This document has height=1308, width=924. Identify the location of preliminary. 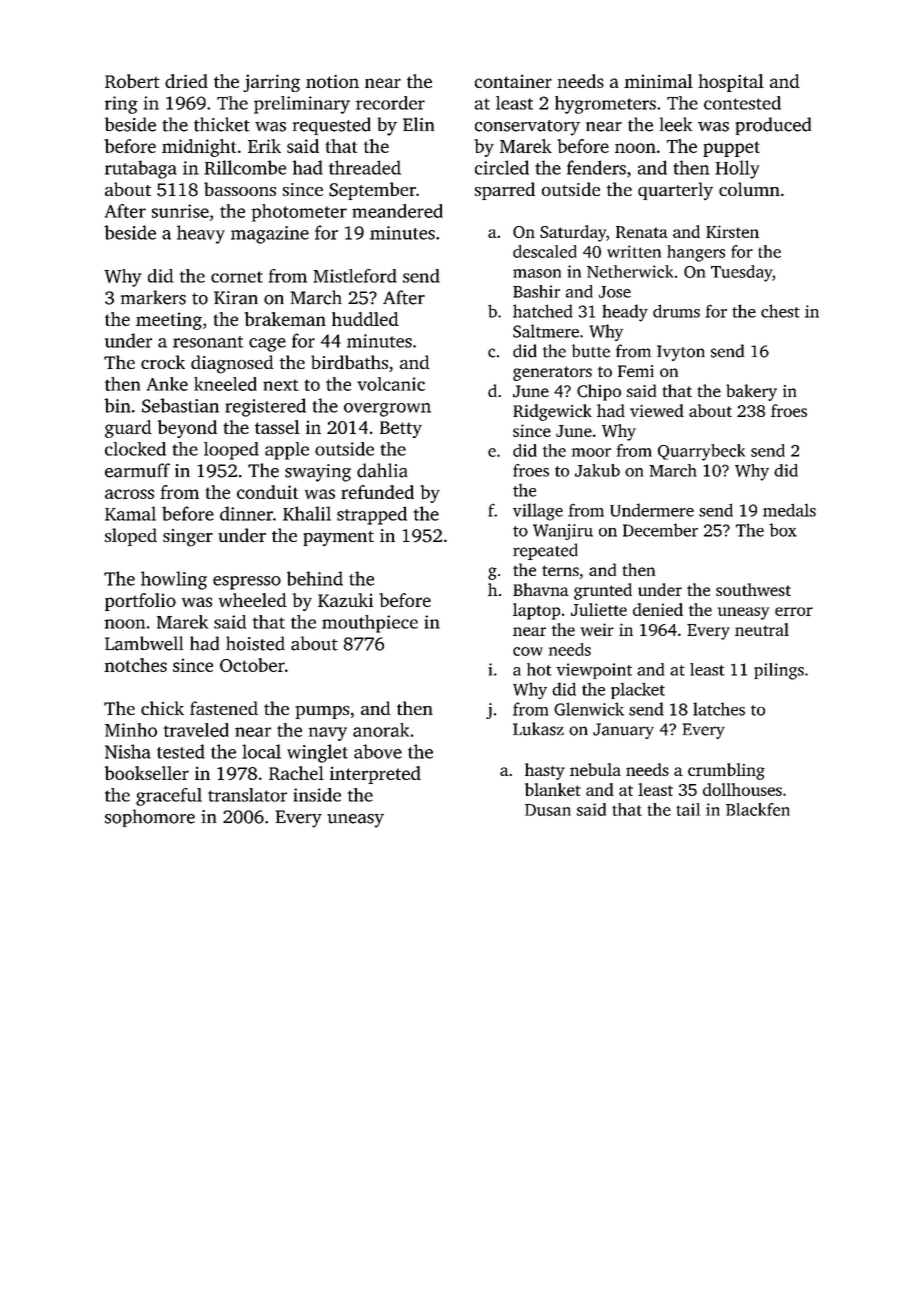
(302, 105).
